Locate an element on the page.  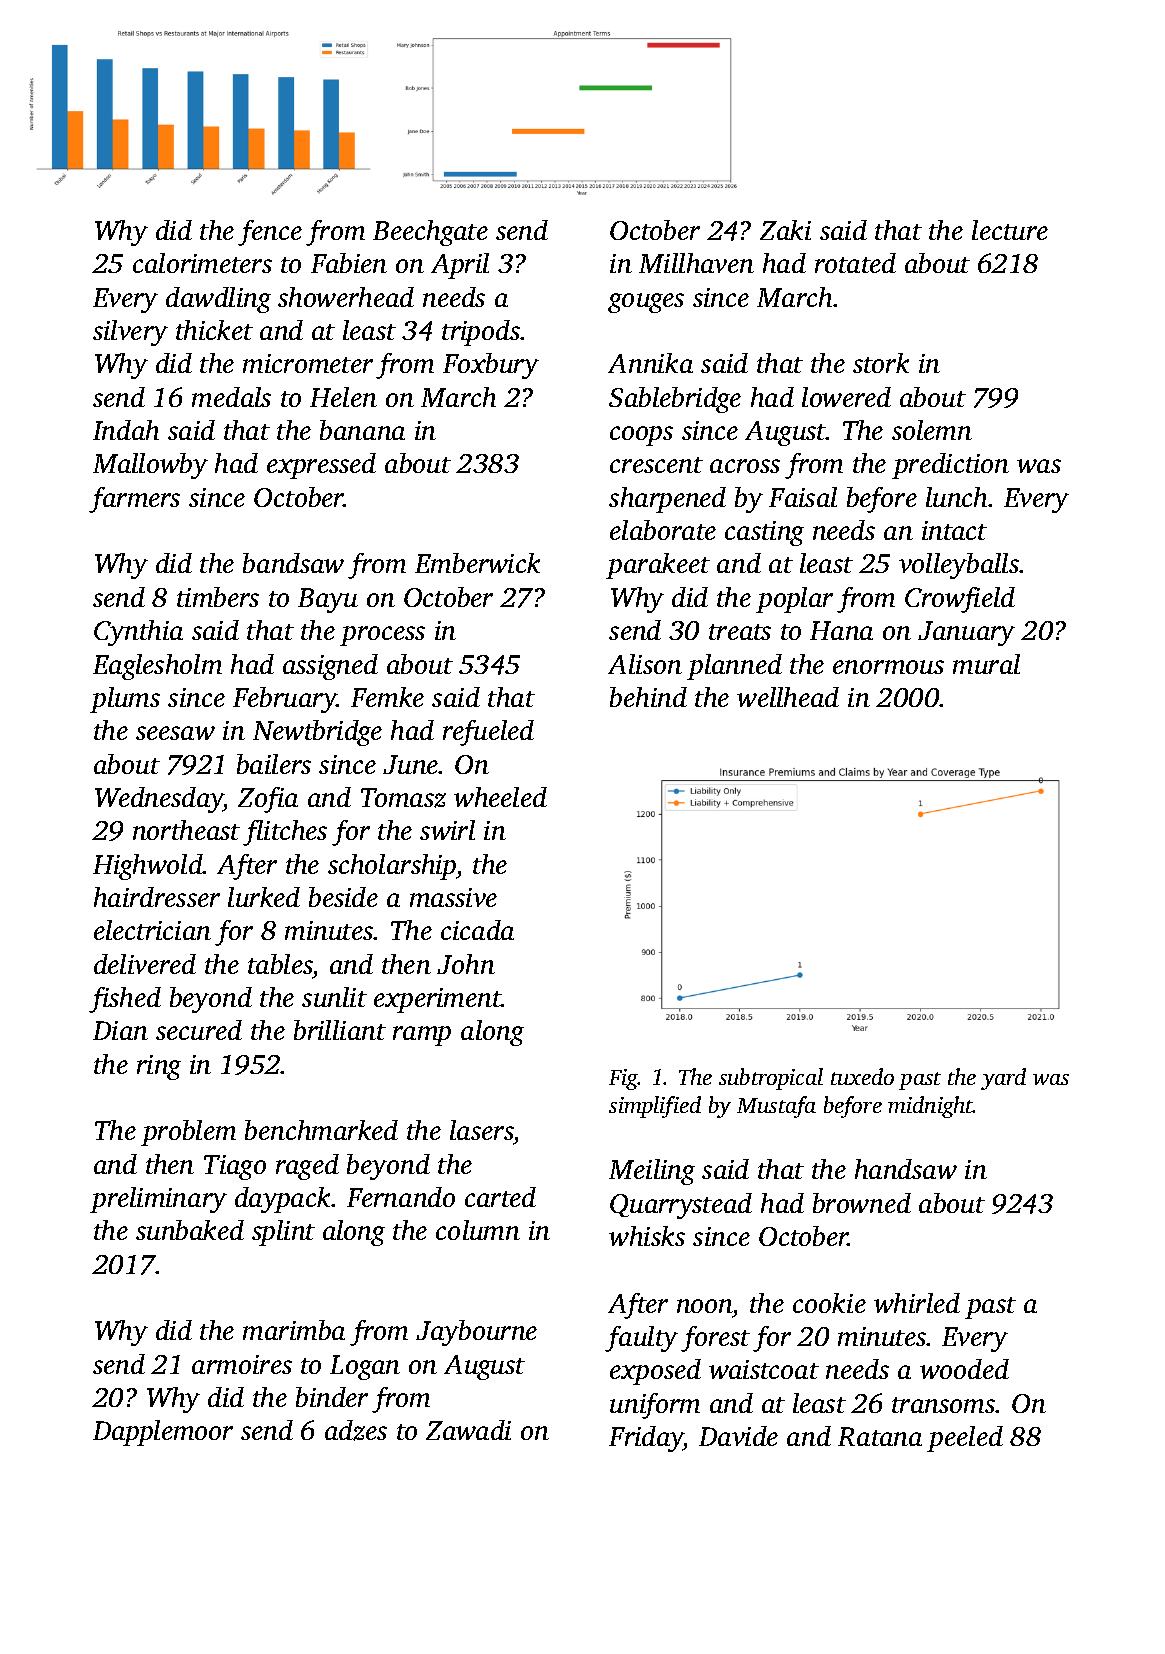
Zaki is located at coordinates (785, 230).
